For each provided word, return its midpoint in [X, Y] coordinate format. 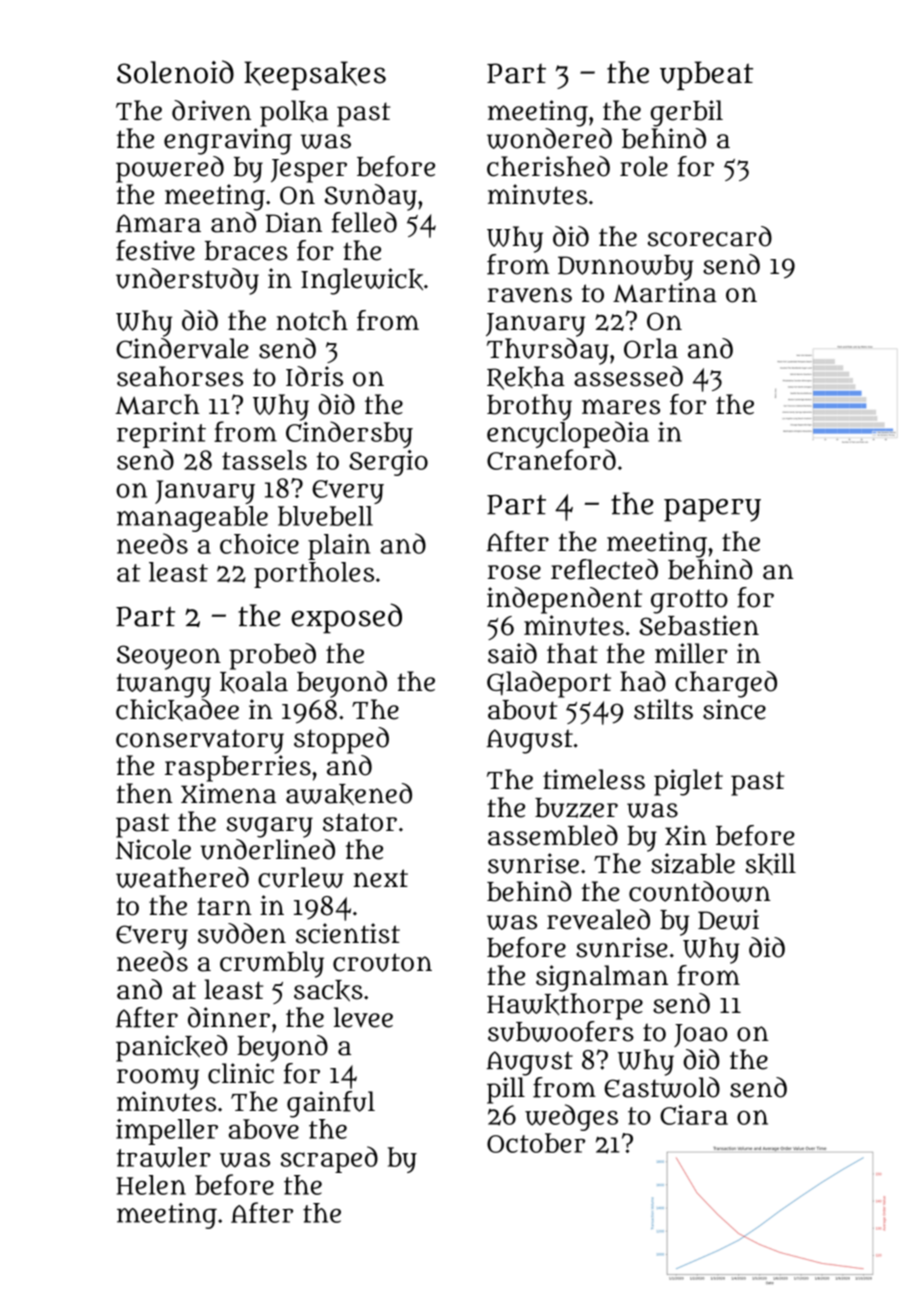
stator [360, 822]
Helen [151, 1185]
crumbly [272, 964]
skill [770, 864]
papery [712, 510]
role [644, 166]
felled [364, 222]
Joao [700, 1035]
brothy [529, 407]
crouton [382, 962]
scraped [329, 1159]
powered [170, 169]
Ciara [694, 1115]
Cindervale [182, 348]
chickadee [177, 710]
